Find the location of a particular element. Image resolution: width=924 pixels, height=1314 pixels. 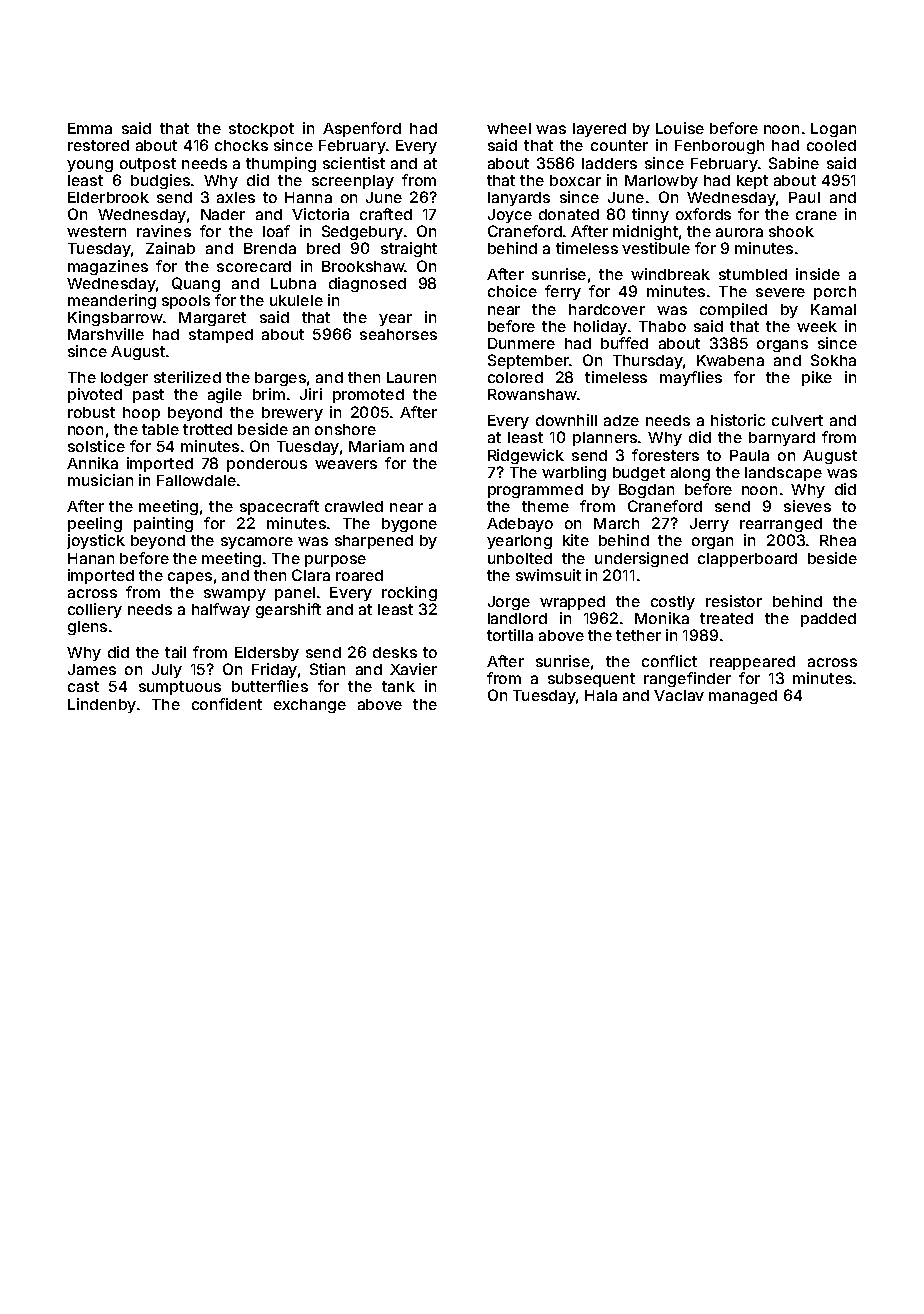

chocks is located at coordinates (241, 145).
